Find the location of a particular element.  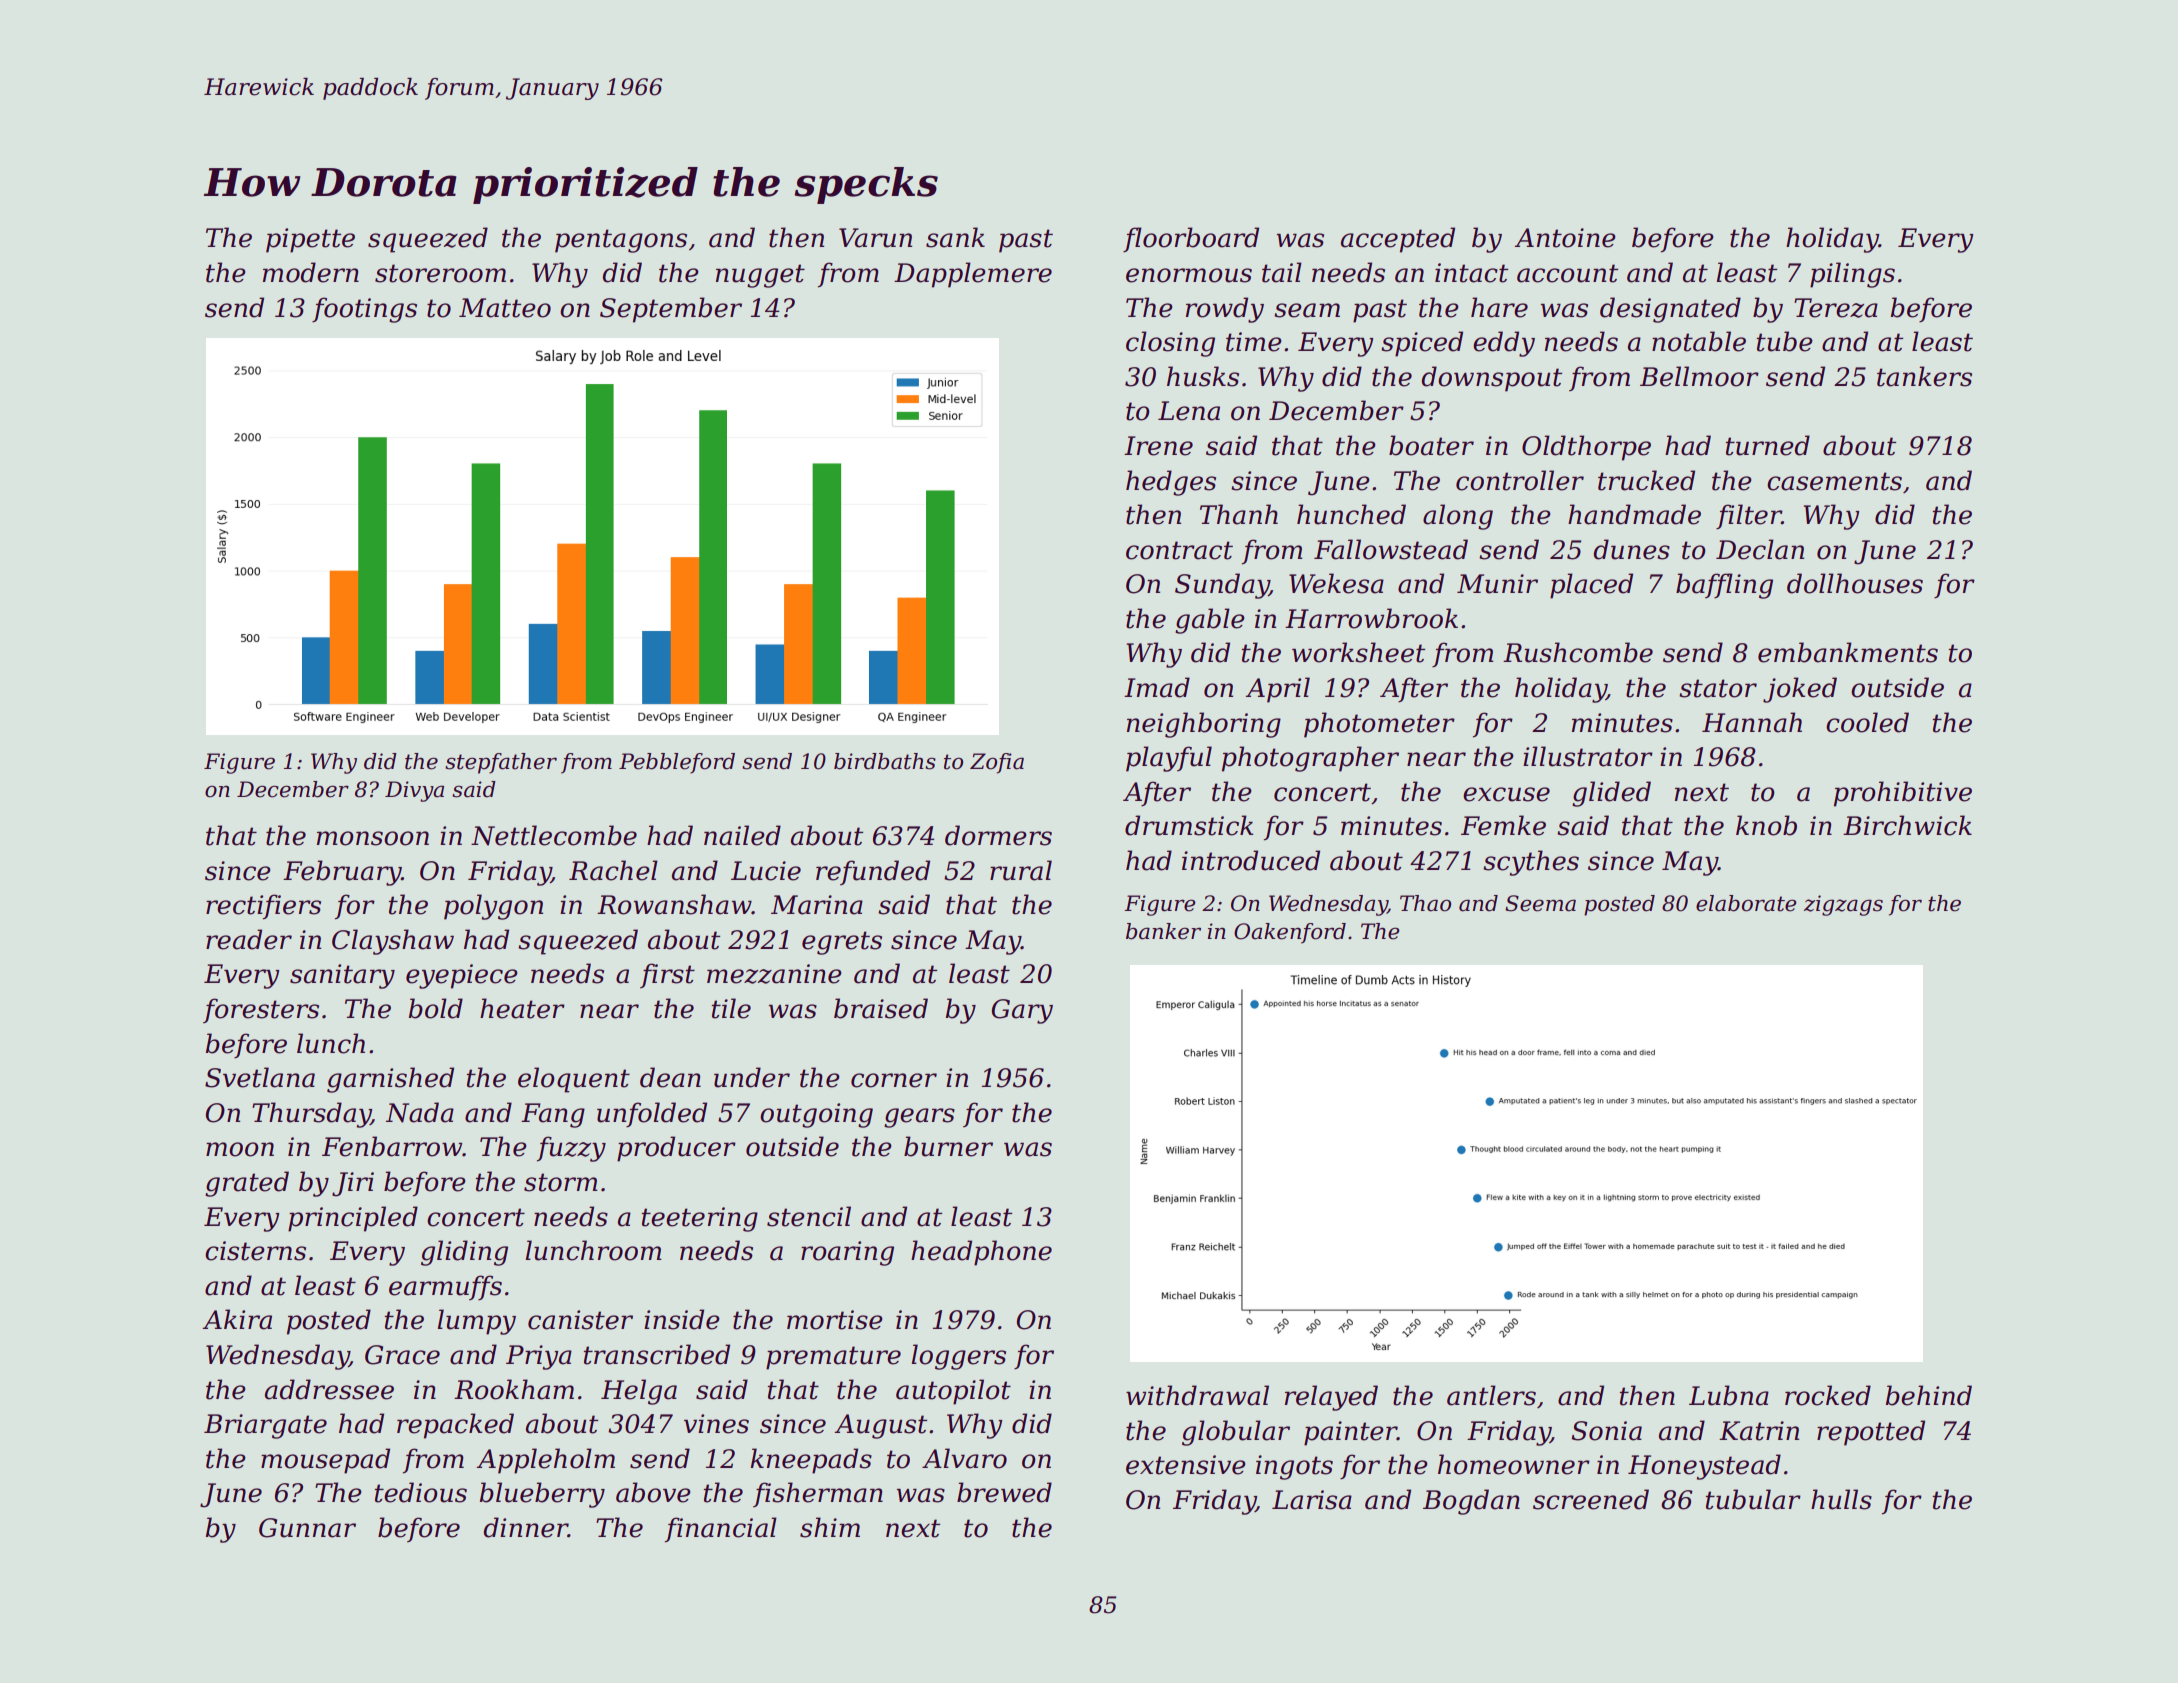

earmuffs is located at coordinates (445, 1287).
